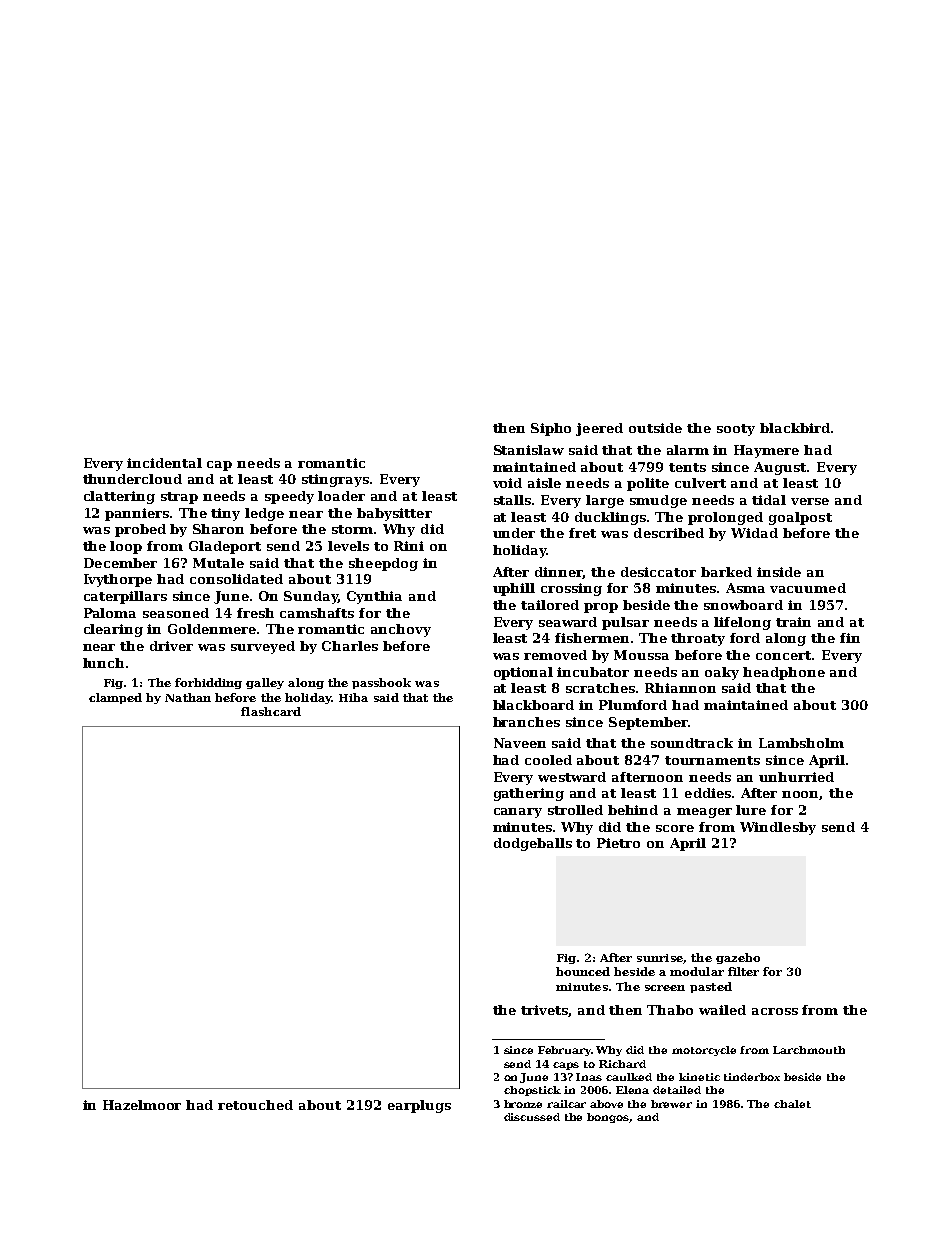 The width and height of the screenshot is (952, 1233). Describe the element at coordinates (115, 698) in the screenshot. I see `clamped` at that location.
